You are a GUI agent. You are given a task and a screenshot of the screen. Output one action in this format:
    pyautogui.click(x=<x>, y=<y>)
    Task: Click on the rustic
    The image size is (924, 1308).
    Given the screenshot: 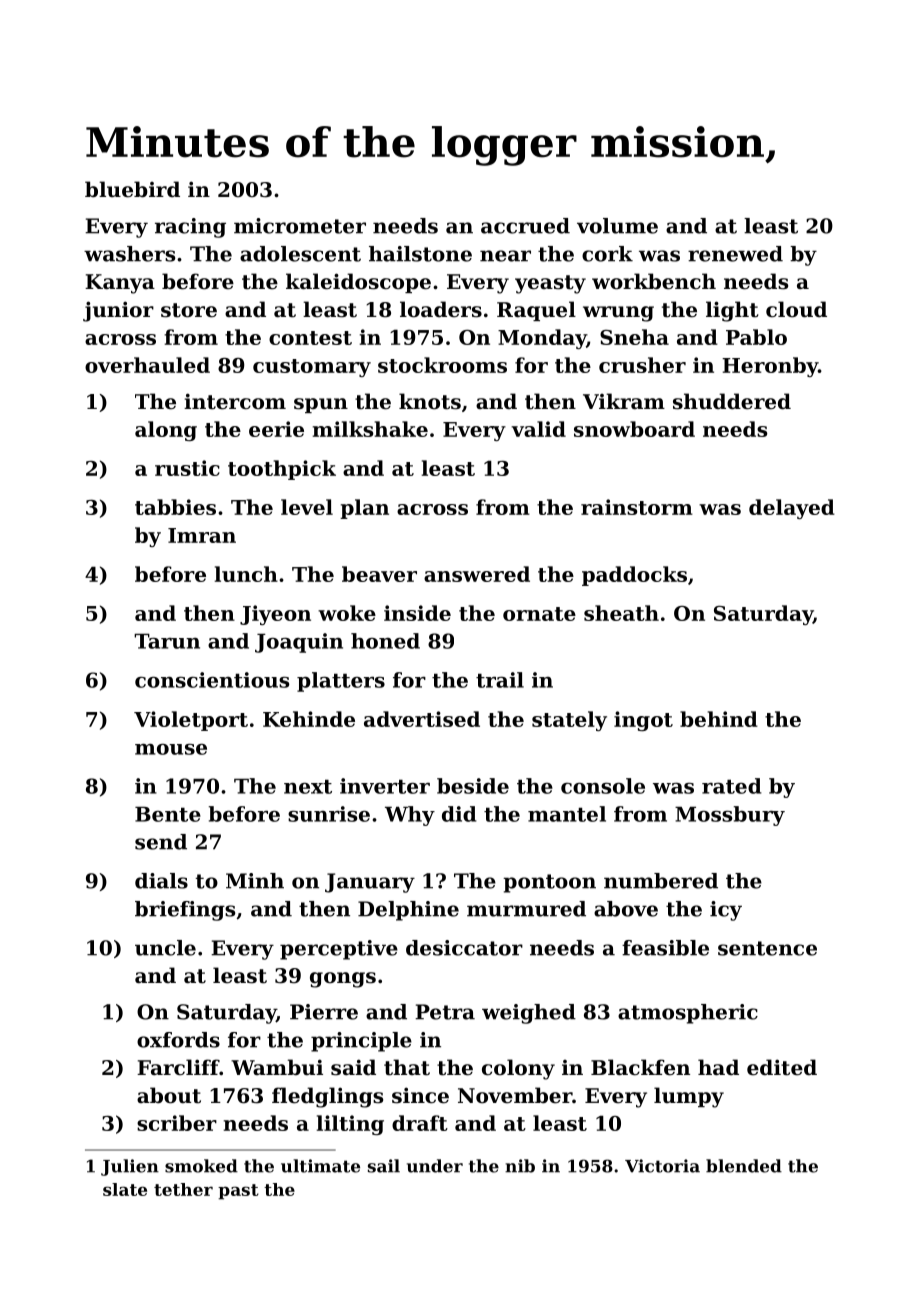 What is the action you would take?
    pyautogui.click(x=187, y=468)
